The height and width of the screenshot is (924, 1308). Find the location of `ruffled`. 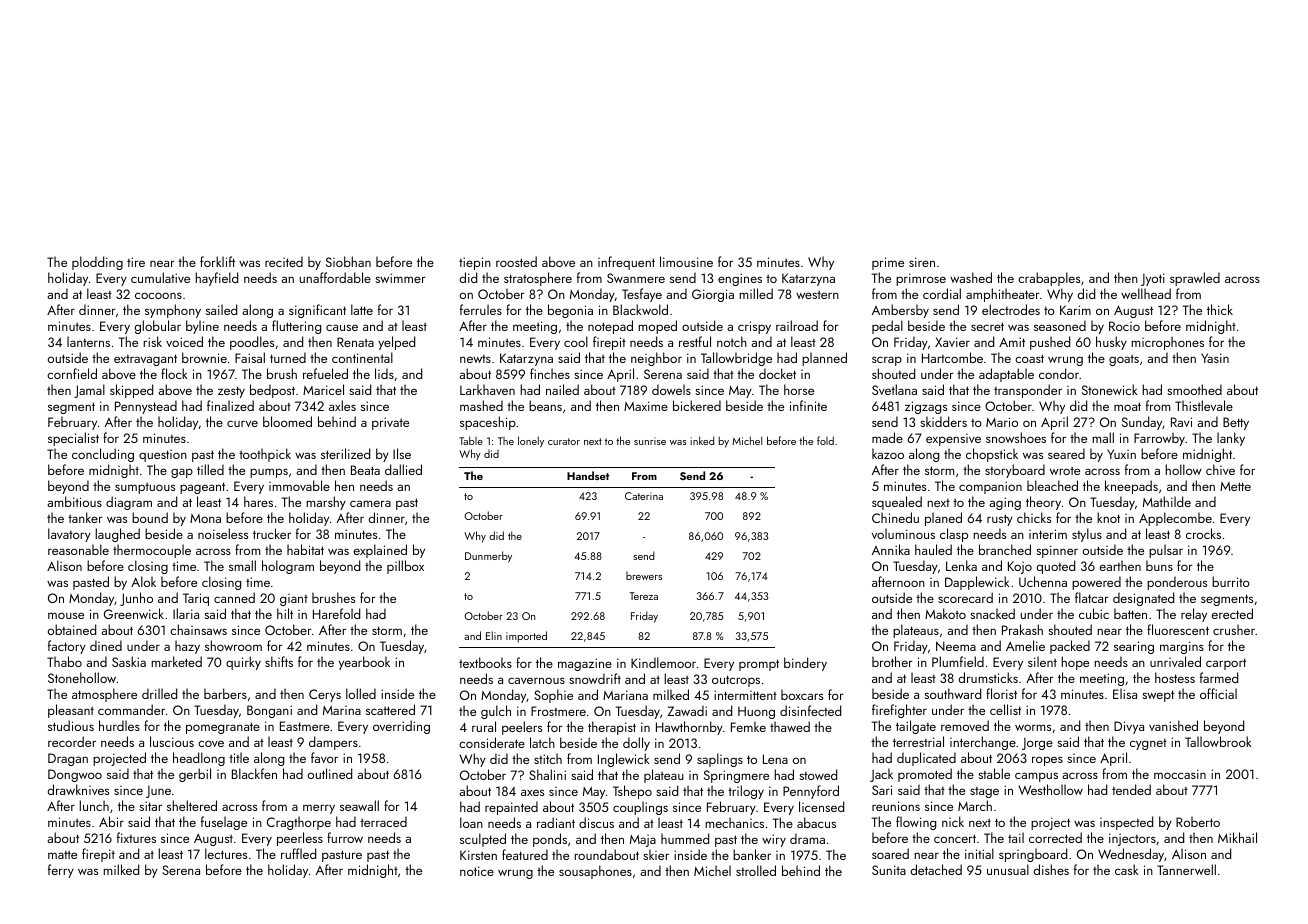

ruffled is located at coordinates (298, 853).
